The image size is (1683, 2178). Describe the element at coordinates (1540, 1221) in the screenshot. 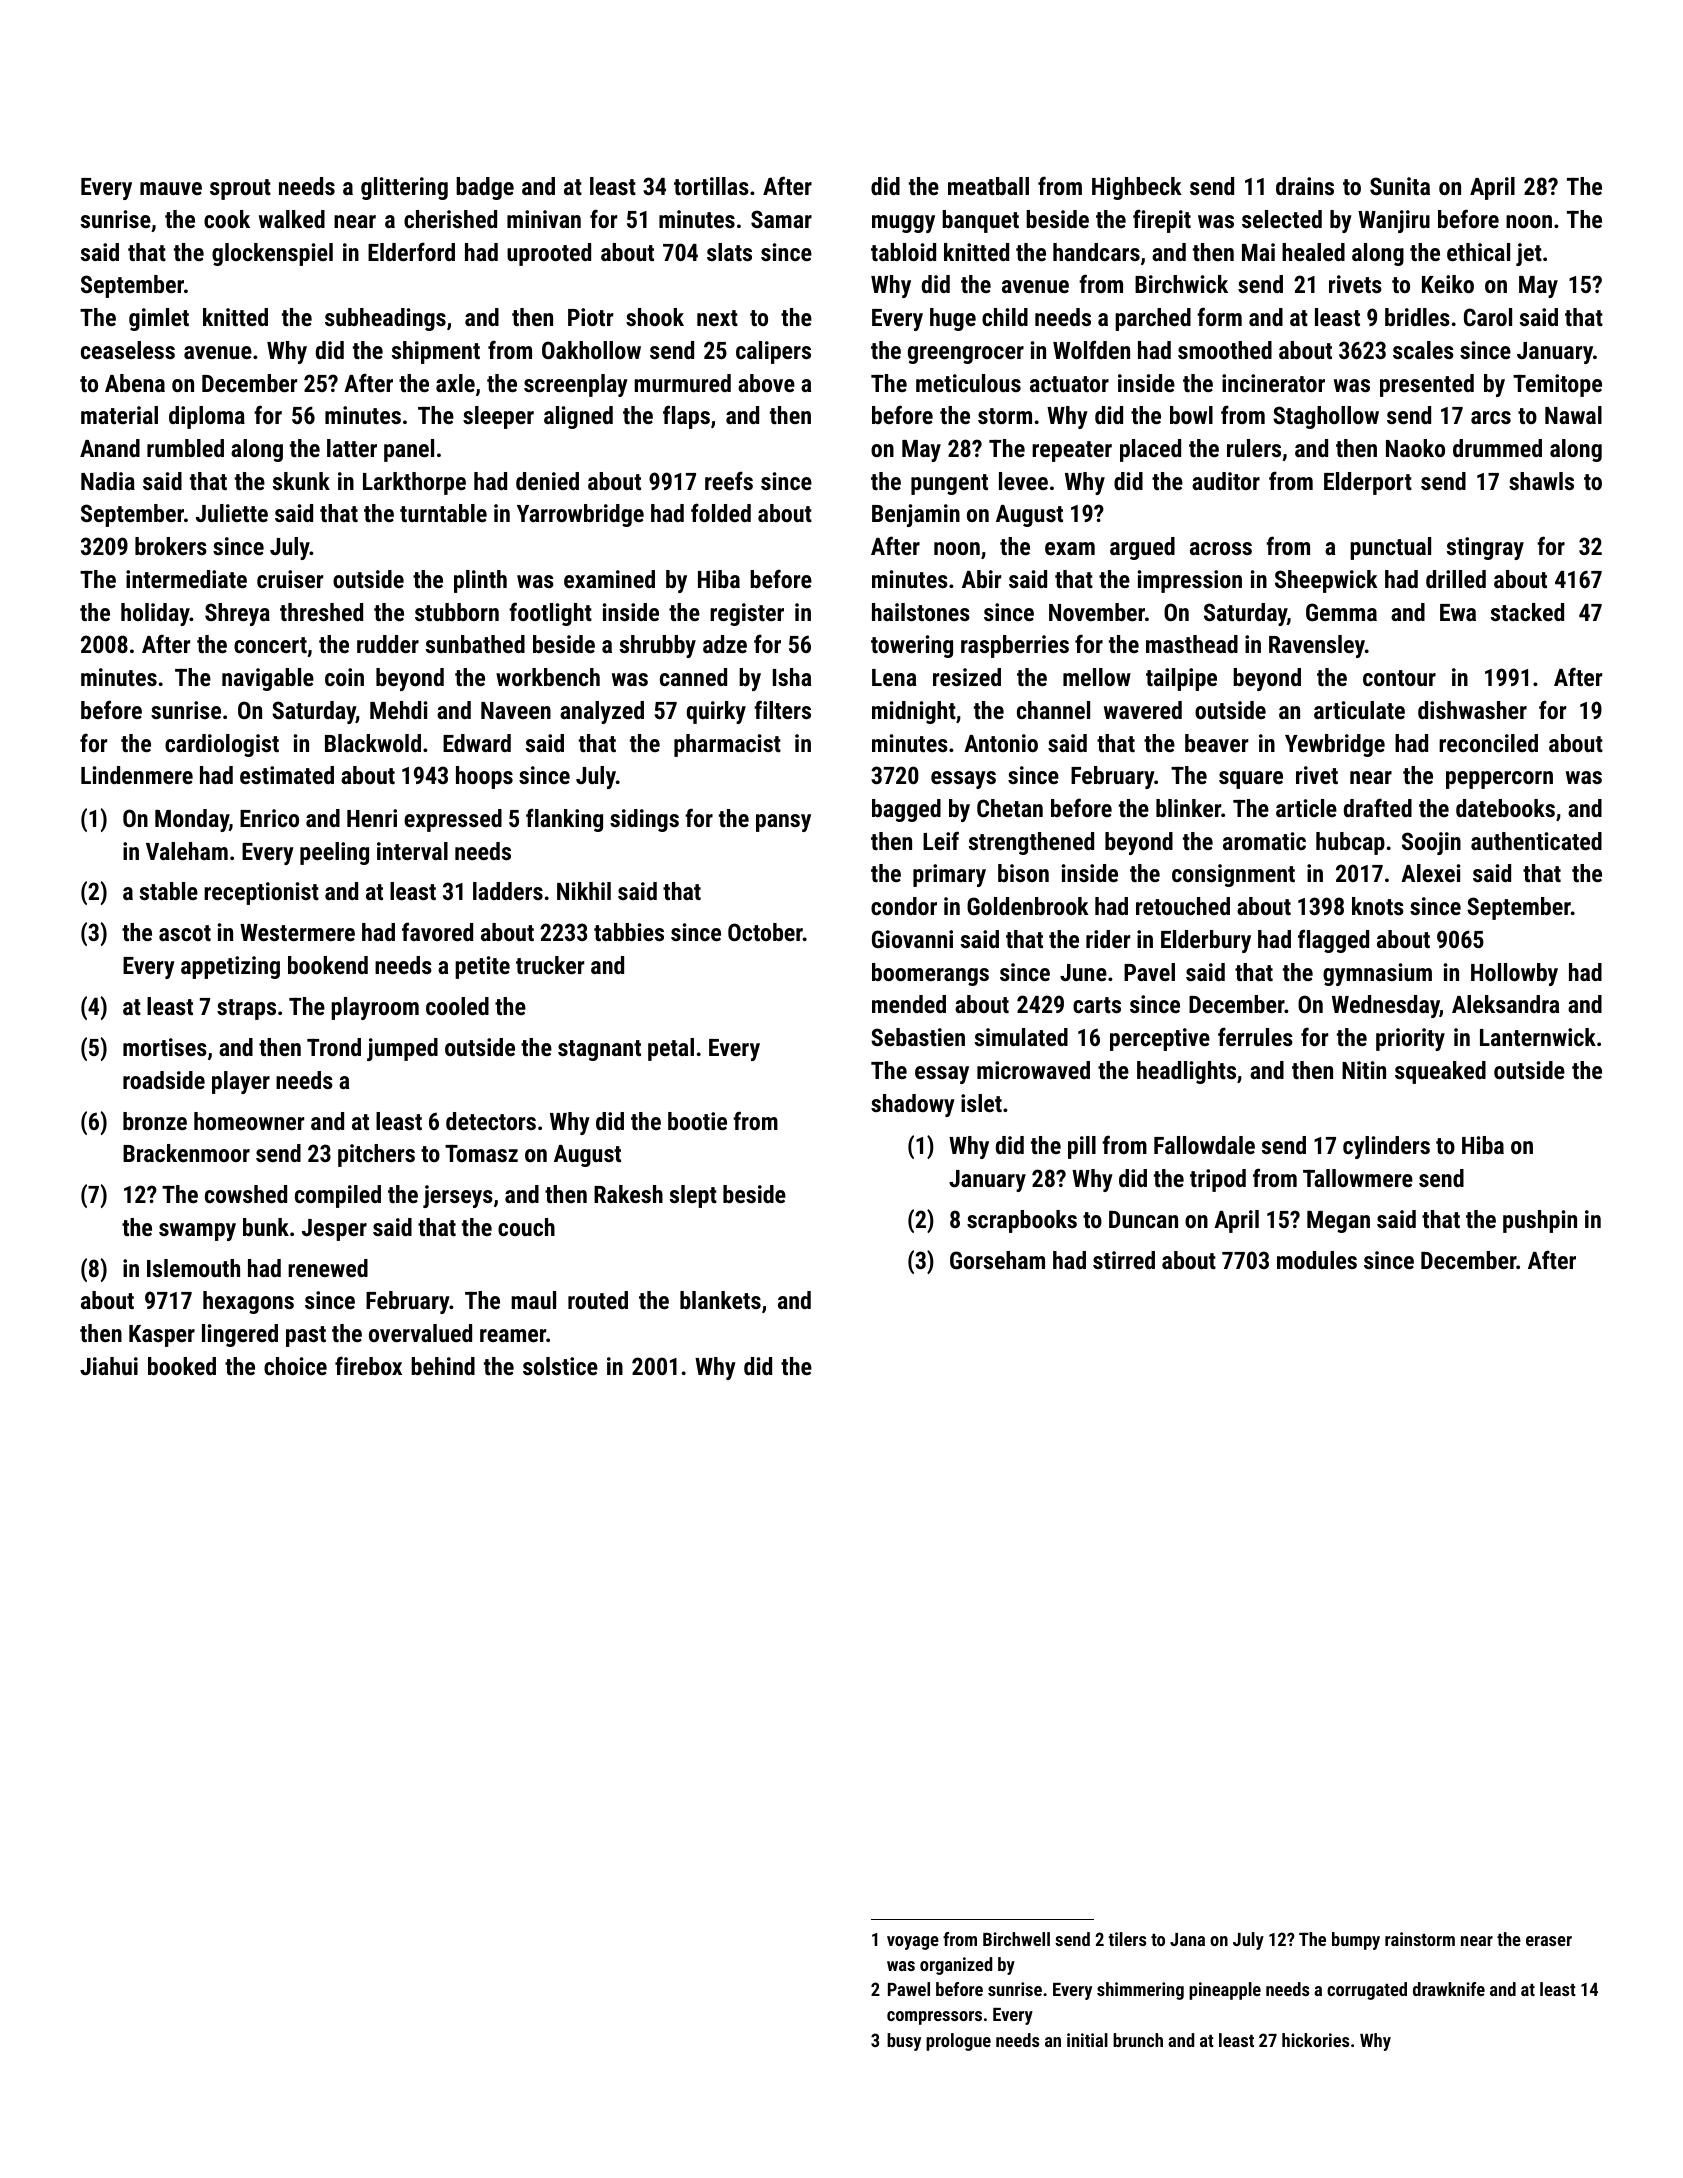

I see `pushpin` at that location.
